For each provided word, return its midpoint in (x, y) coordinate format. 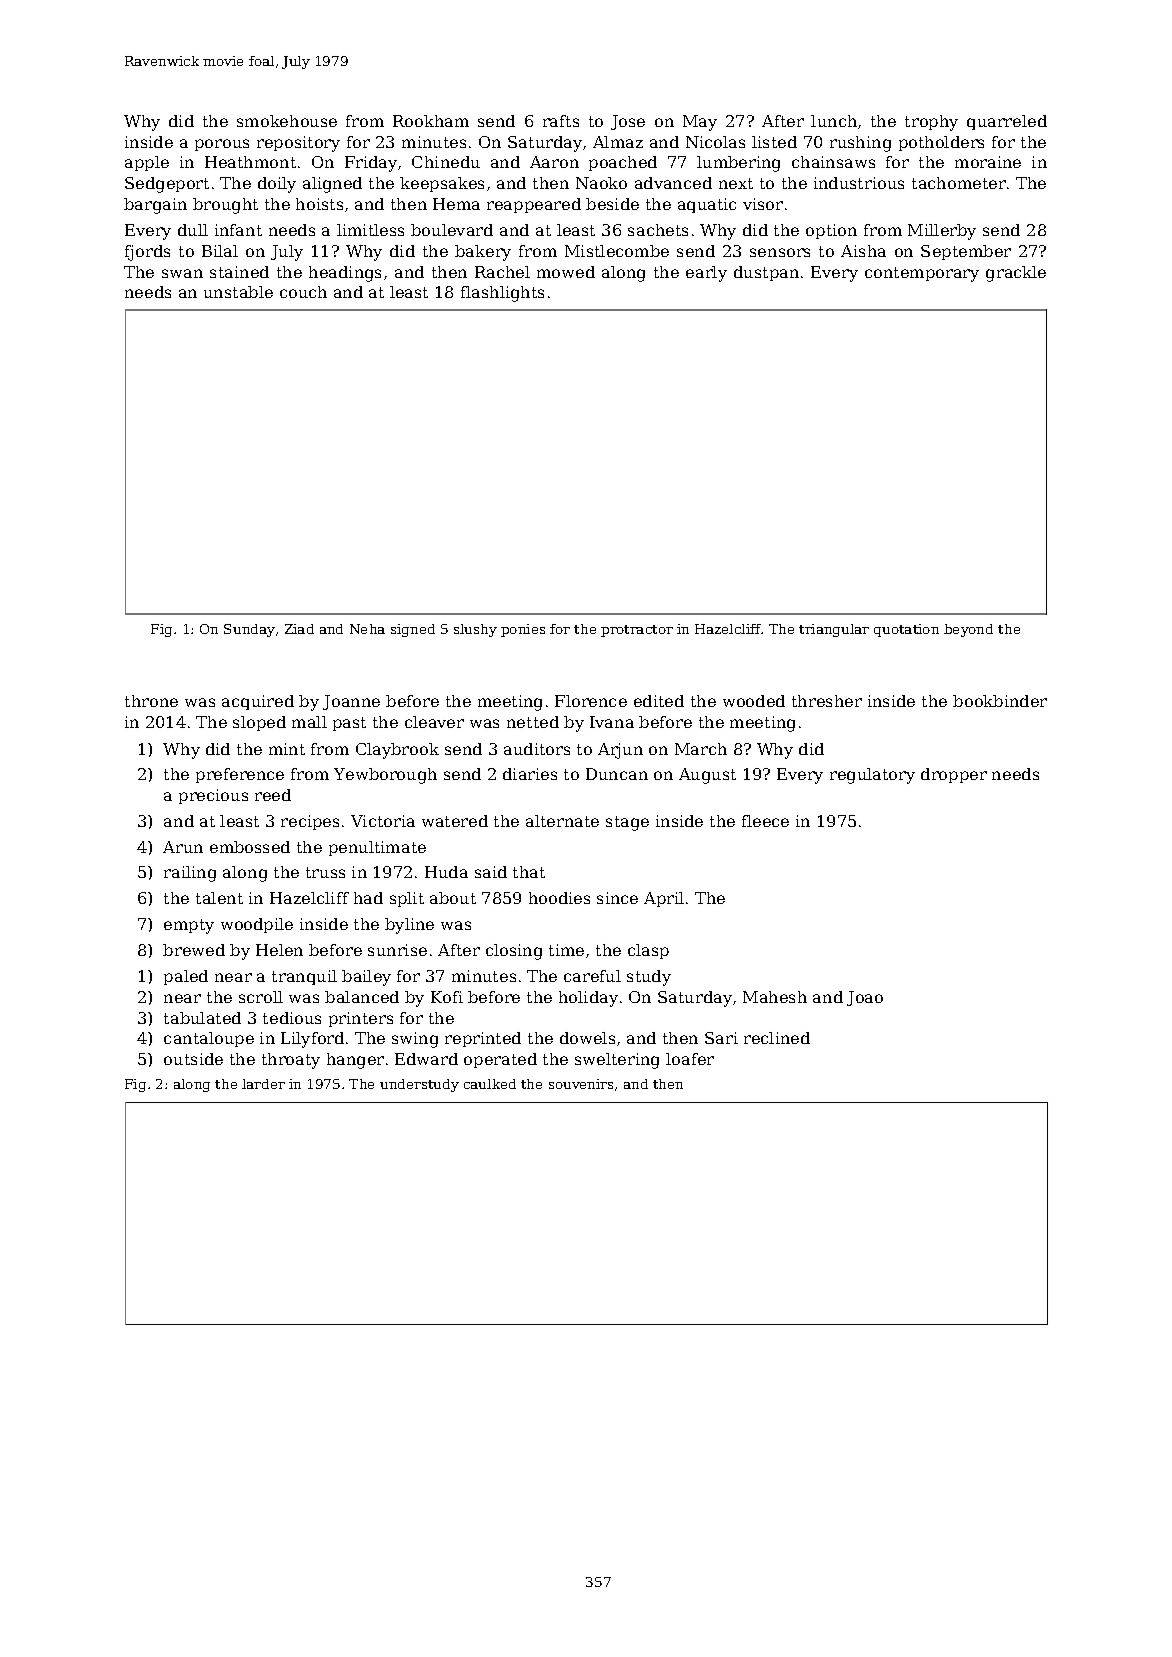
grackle (1016, 274)
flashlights (502, 294)
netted (533, 722)
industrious (859, 183)
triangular (834, 630)
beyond (968, 630)
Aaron (554, 162)
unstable (238, 292)
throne (151, 701)
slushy (475, 630)
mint (287, 749)
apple (147, 163)
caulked (490, 1084)
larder (263, 1084)
